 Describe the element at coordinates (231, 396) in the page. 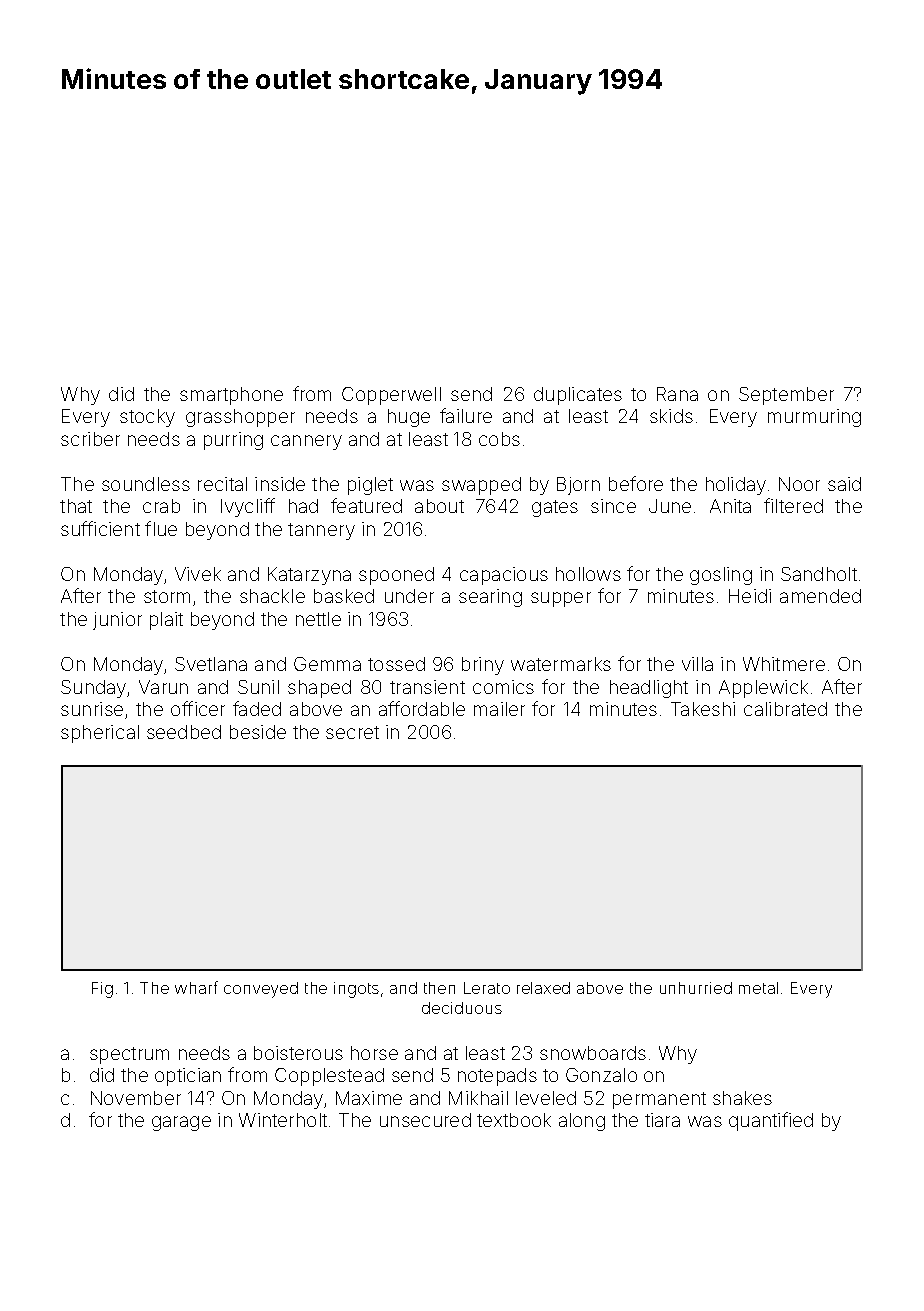

I see `smartphone` at that location.
